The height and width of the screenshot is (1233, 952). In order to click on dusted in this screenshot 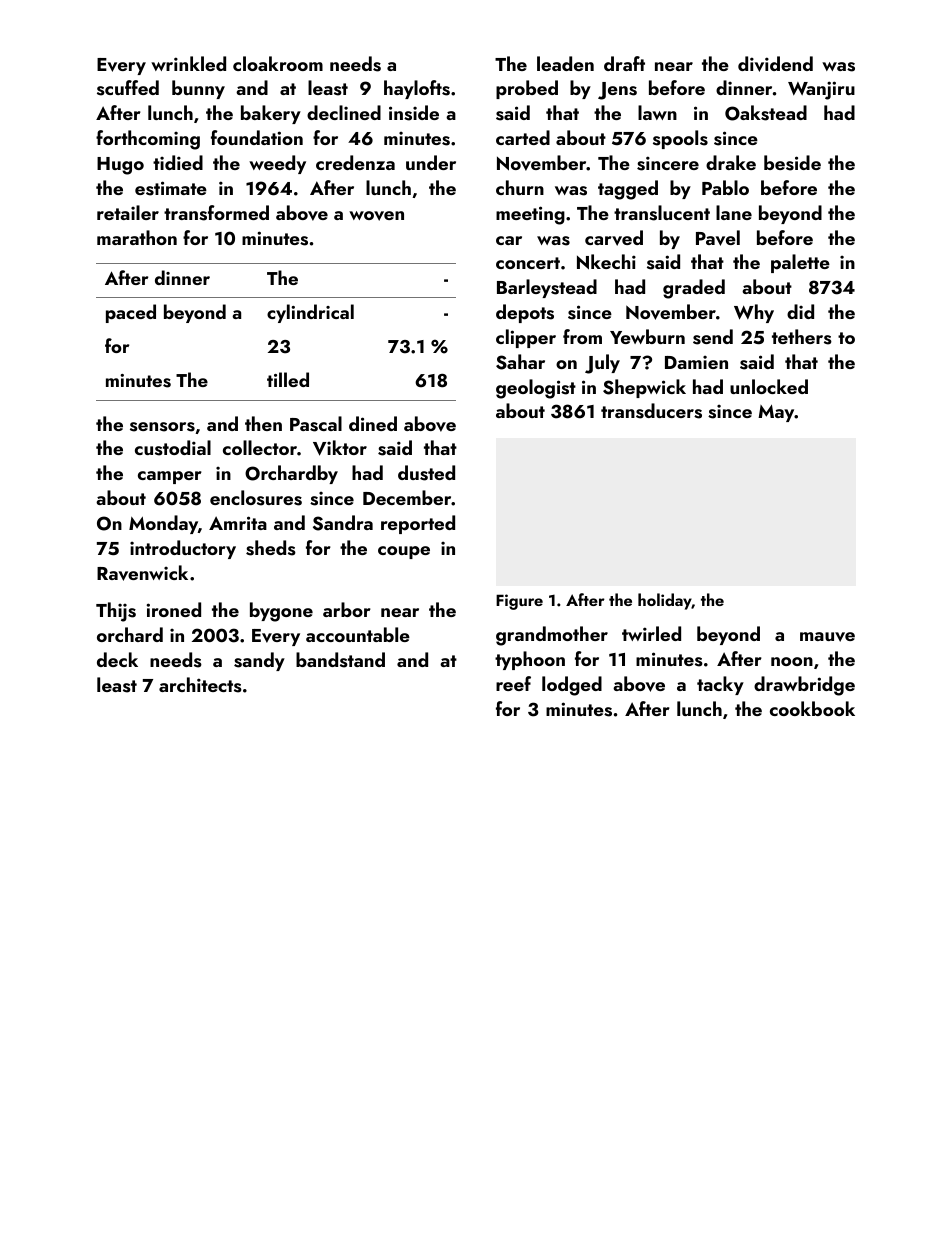, I will do `click(426, 473)`.
